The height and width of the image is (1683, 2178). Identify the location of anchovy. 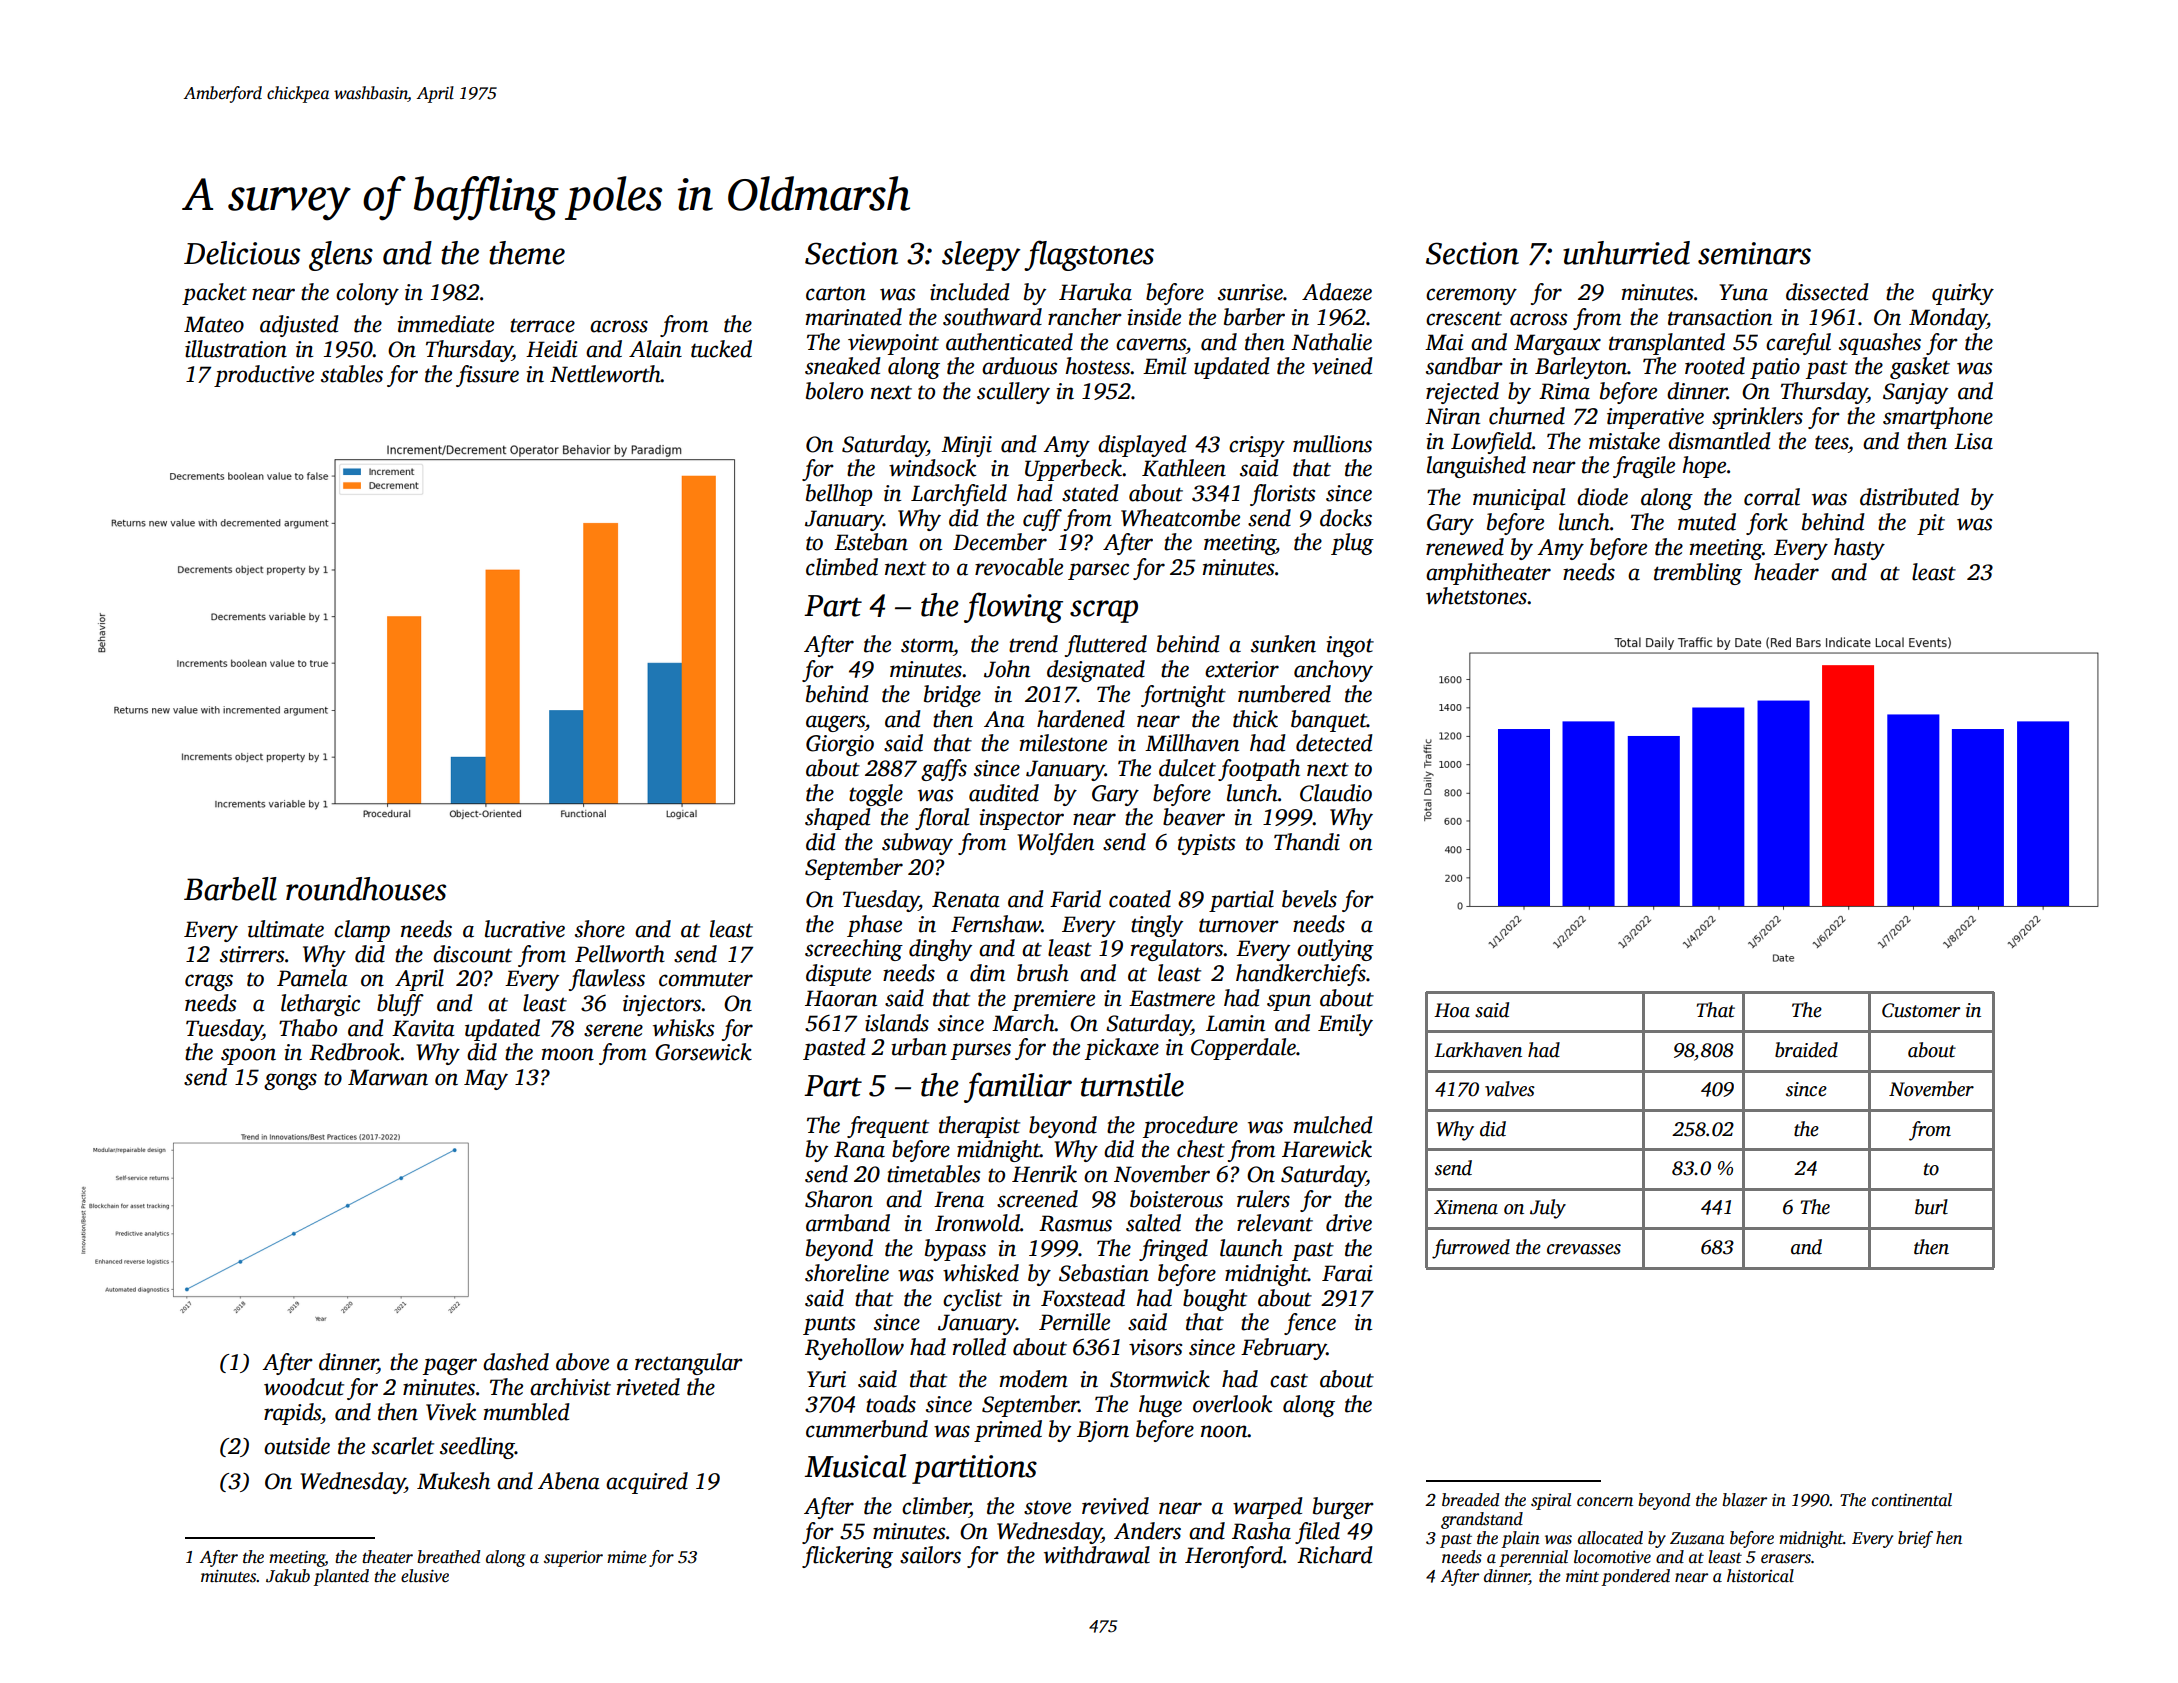
(1333, 671).
